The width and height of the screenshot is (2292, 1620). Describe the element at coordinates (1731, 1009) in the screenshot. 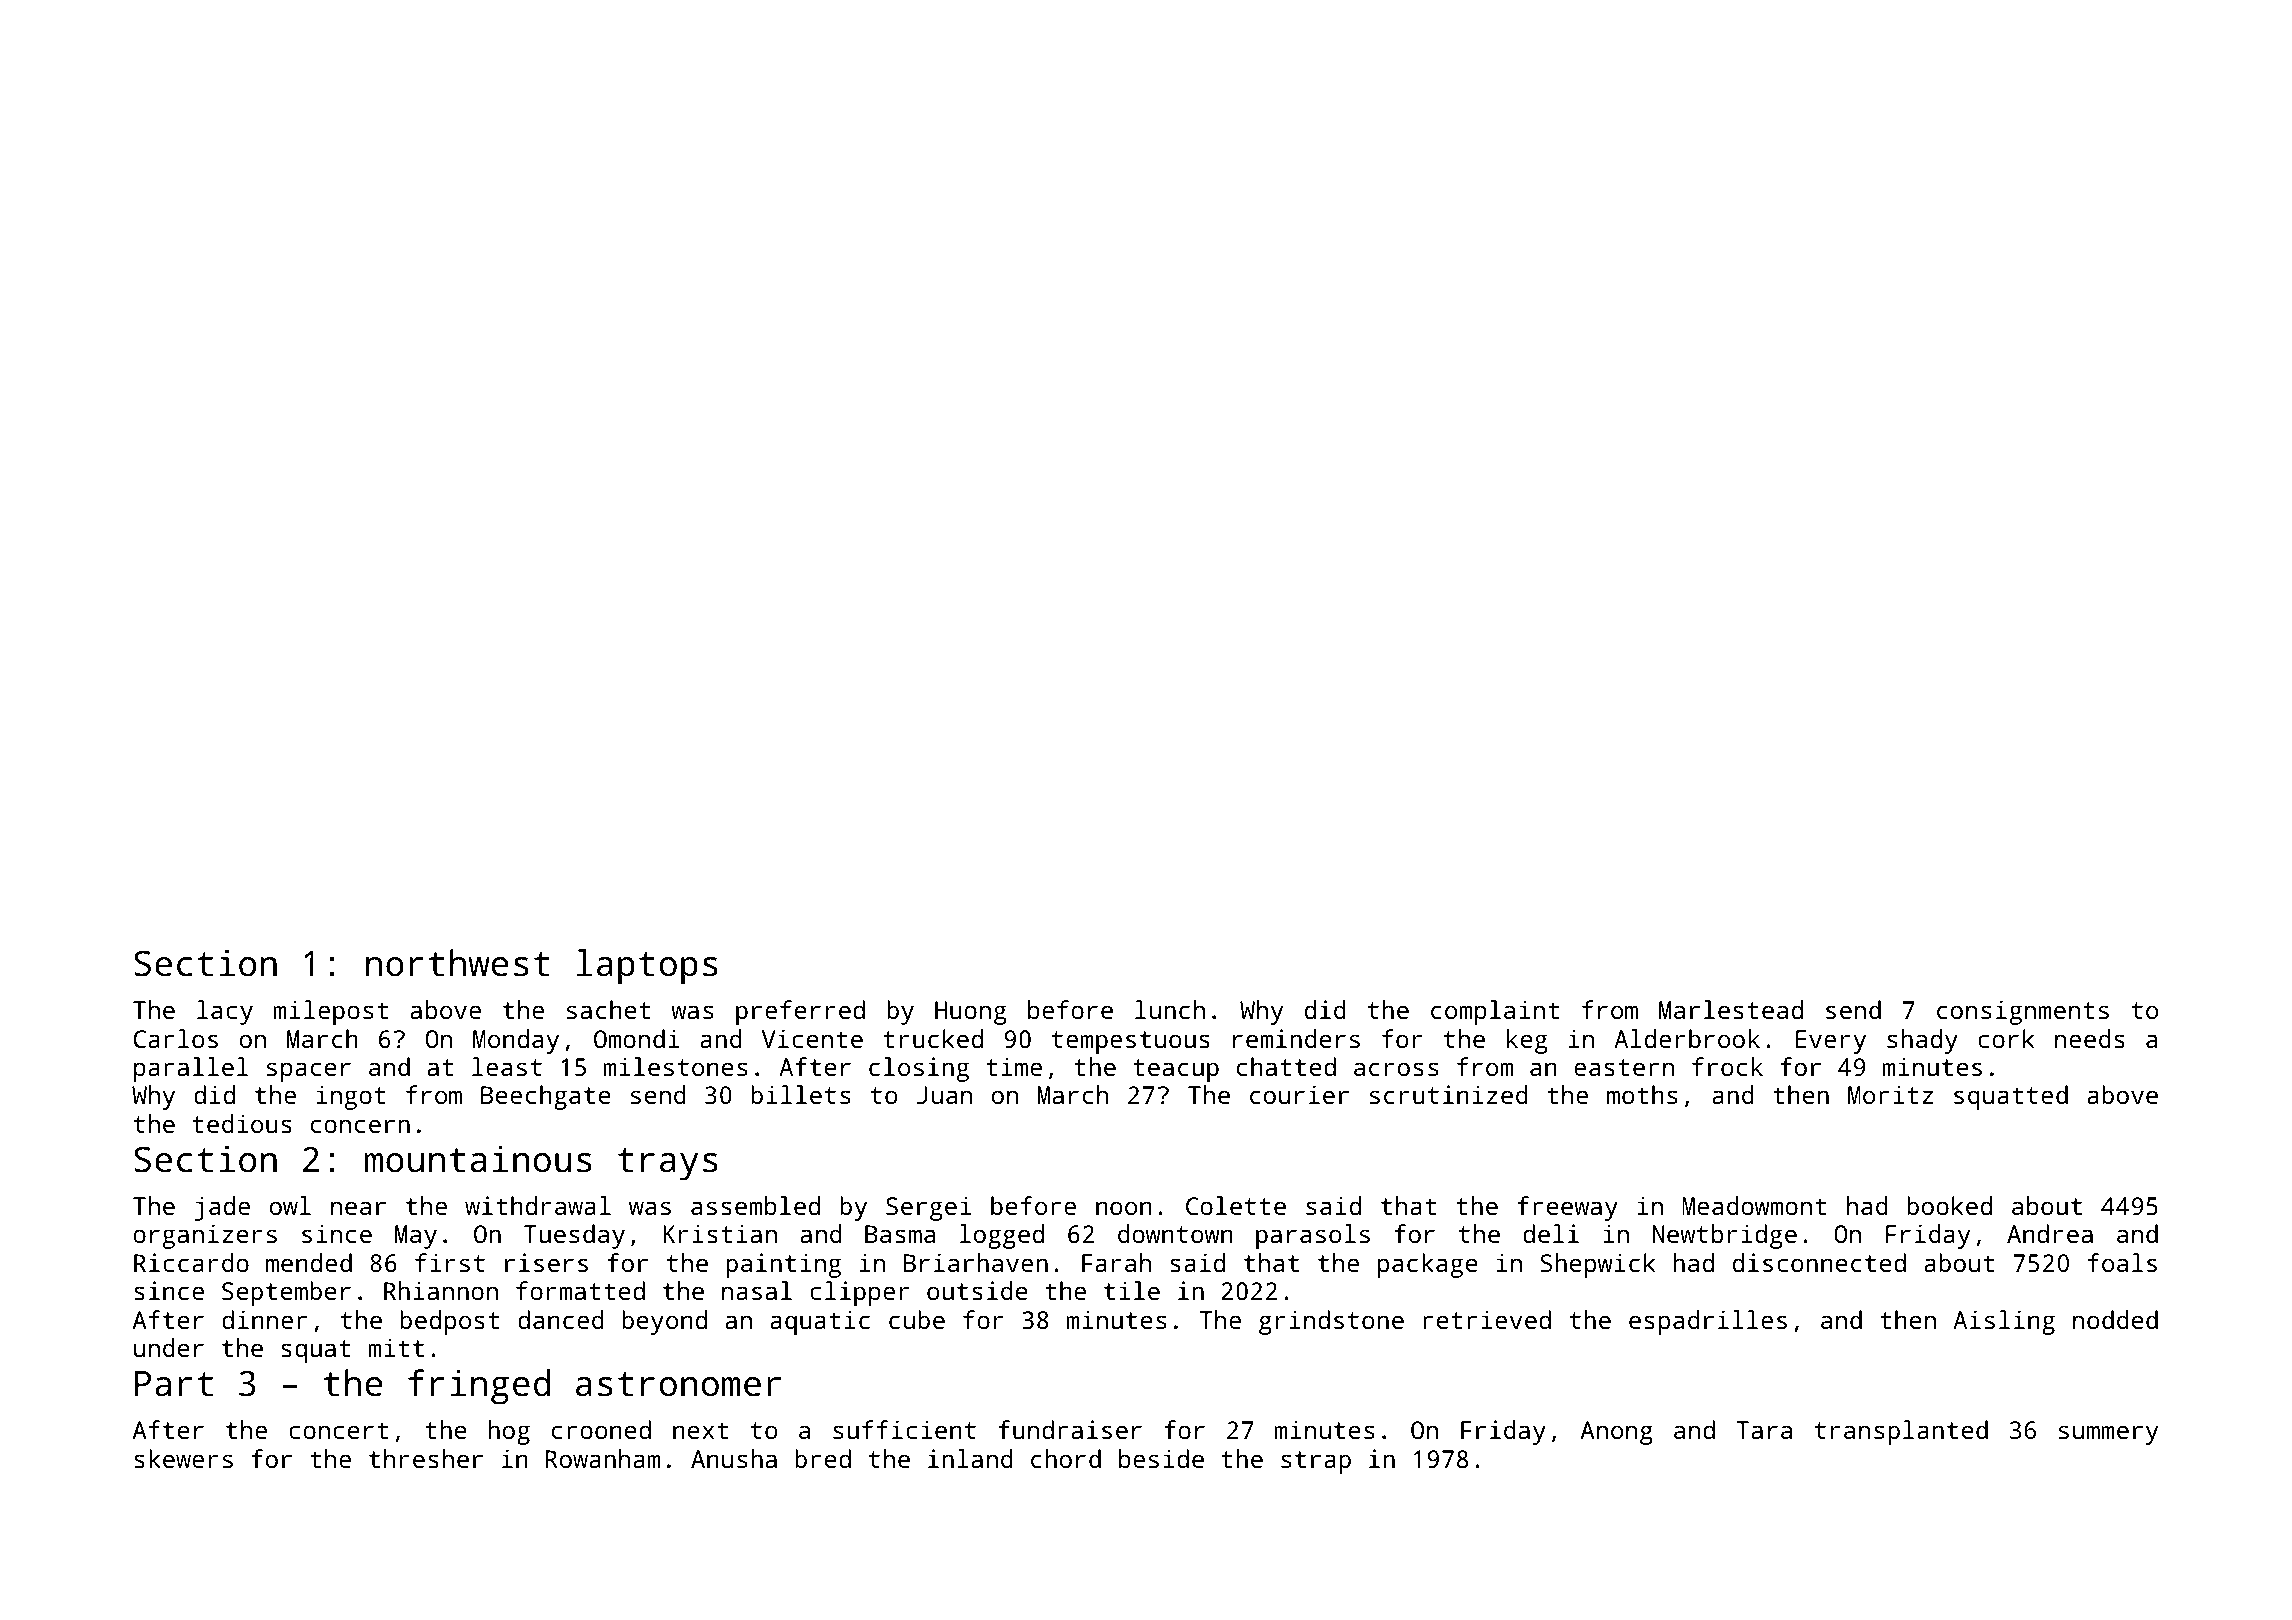

I see `Marlestead` at that location.
